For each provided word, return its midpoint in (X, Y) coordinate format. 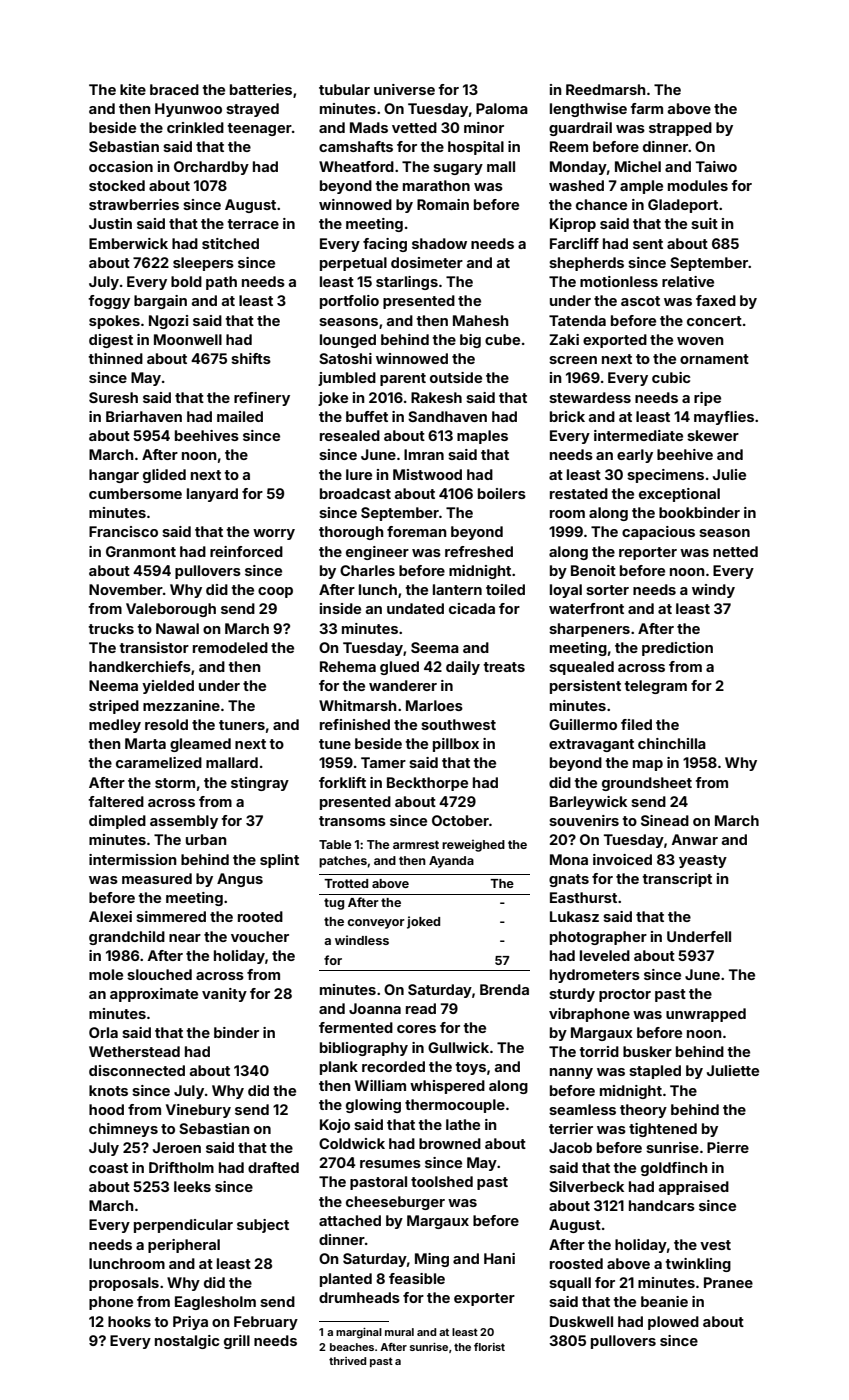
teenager (259, 129)
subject (263, 1226)
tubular (344, 89)
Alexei (110, 916)
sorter (607, 590)
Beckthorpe (427, 784)
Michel (638, 166)
